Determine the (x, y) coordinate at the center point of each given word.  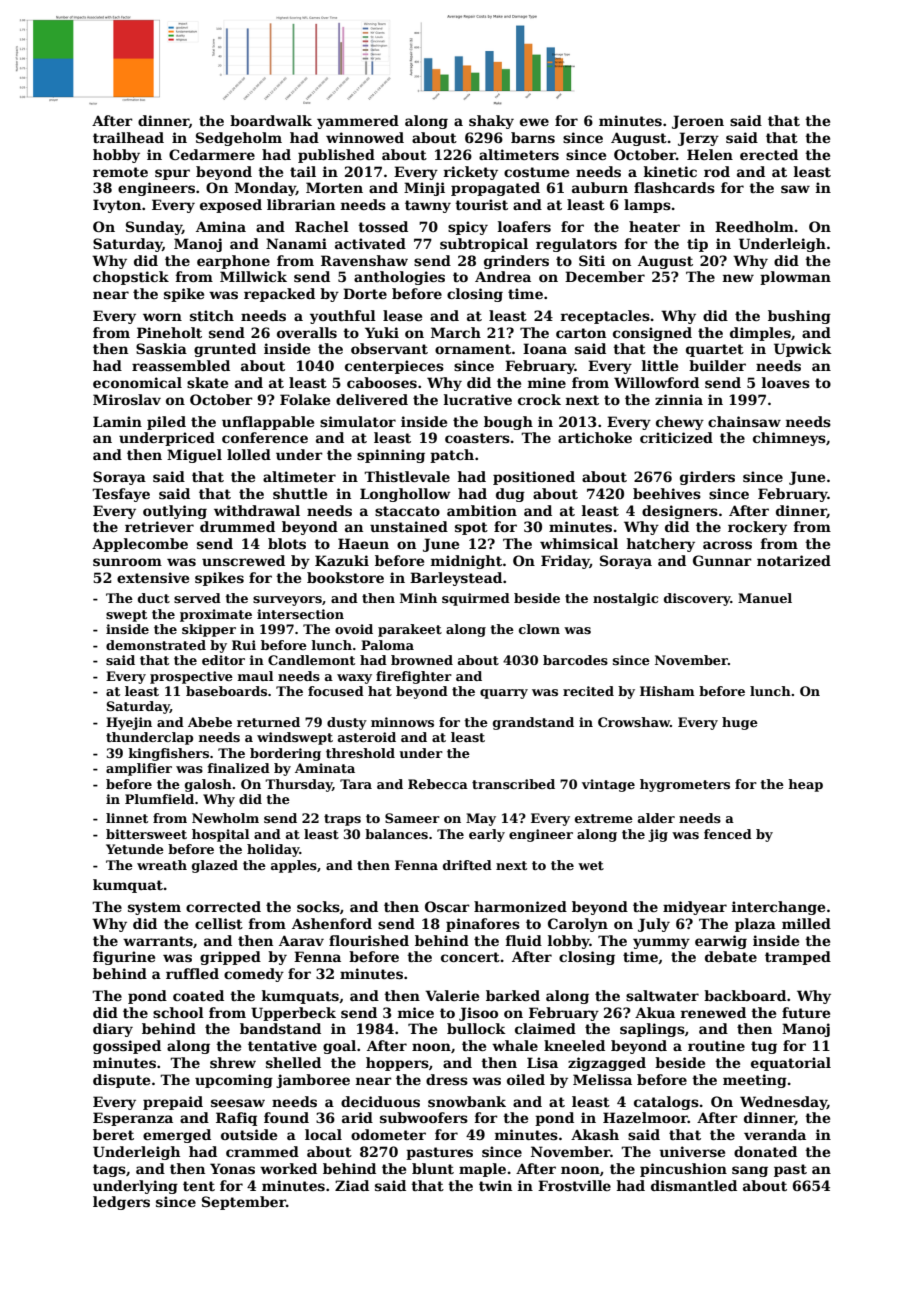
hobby (116, 156)
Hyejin (129, 723)
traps (342, 820)
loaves (786, 382)
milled (806, 923)
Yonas (232, 1168)
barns (533, 137)
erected (769, 154)
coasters (477, 438)
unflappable (268, 423)
